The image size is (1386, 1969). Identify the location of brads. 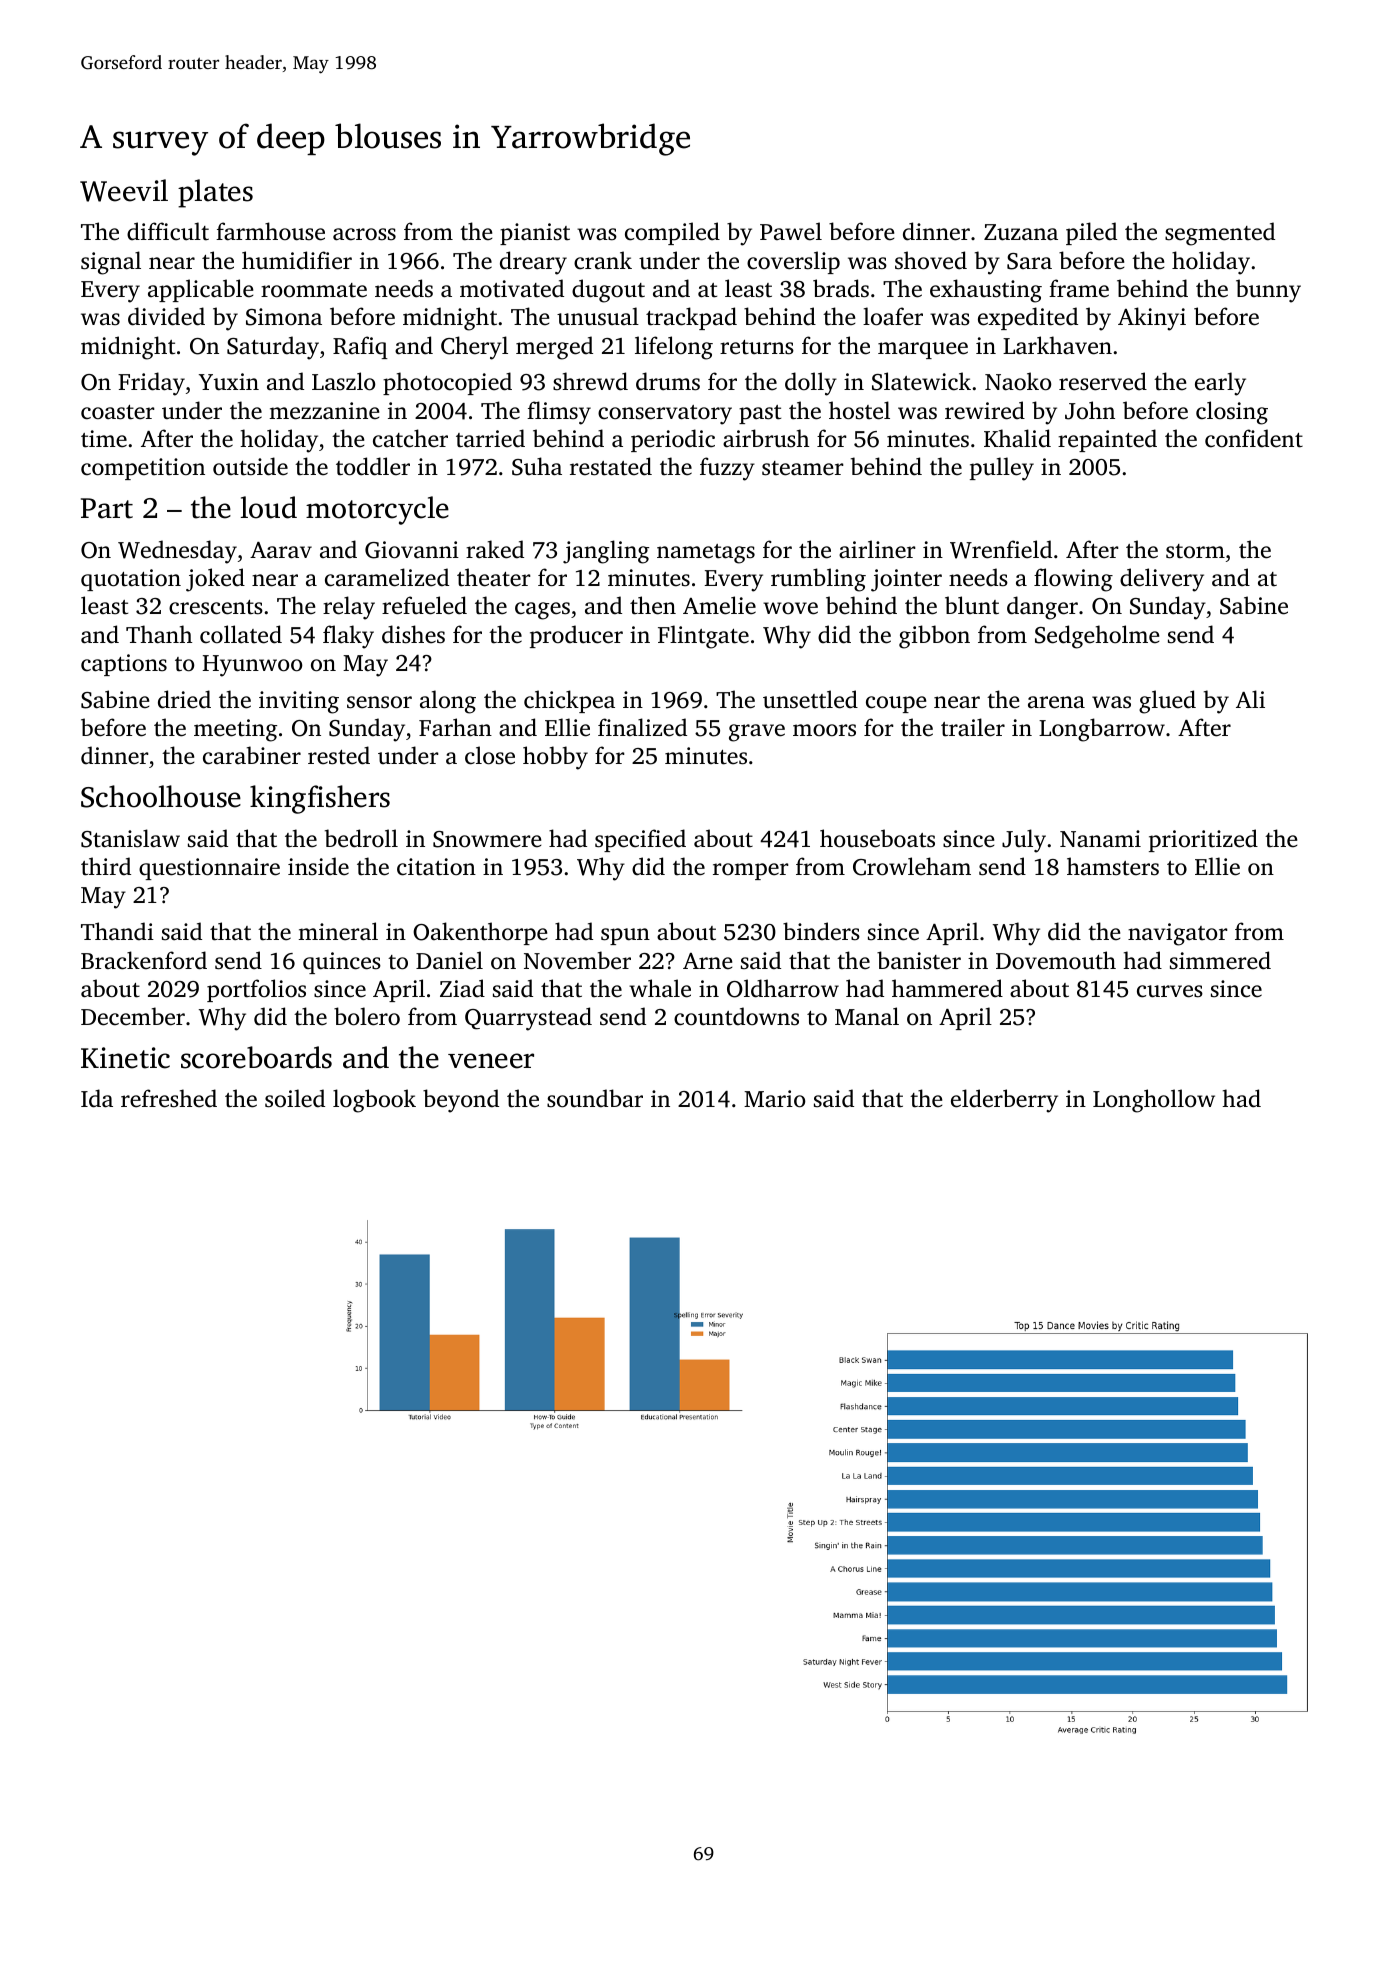
(841, 288).
